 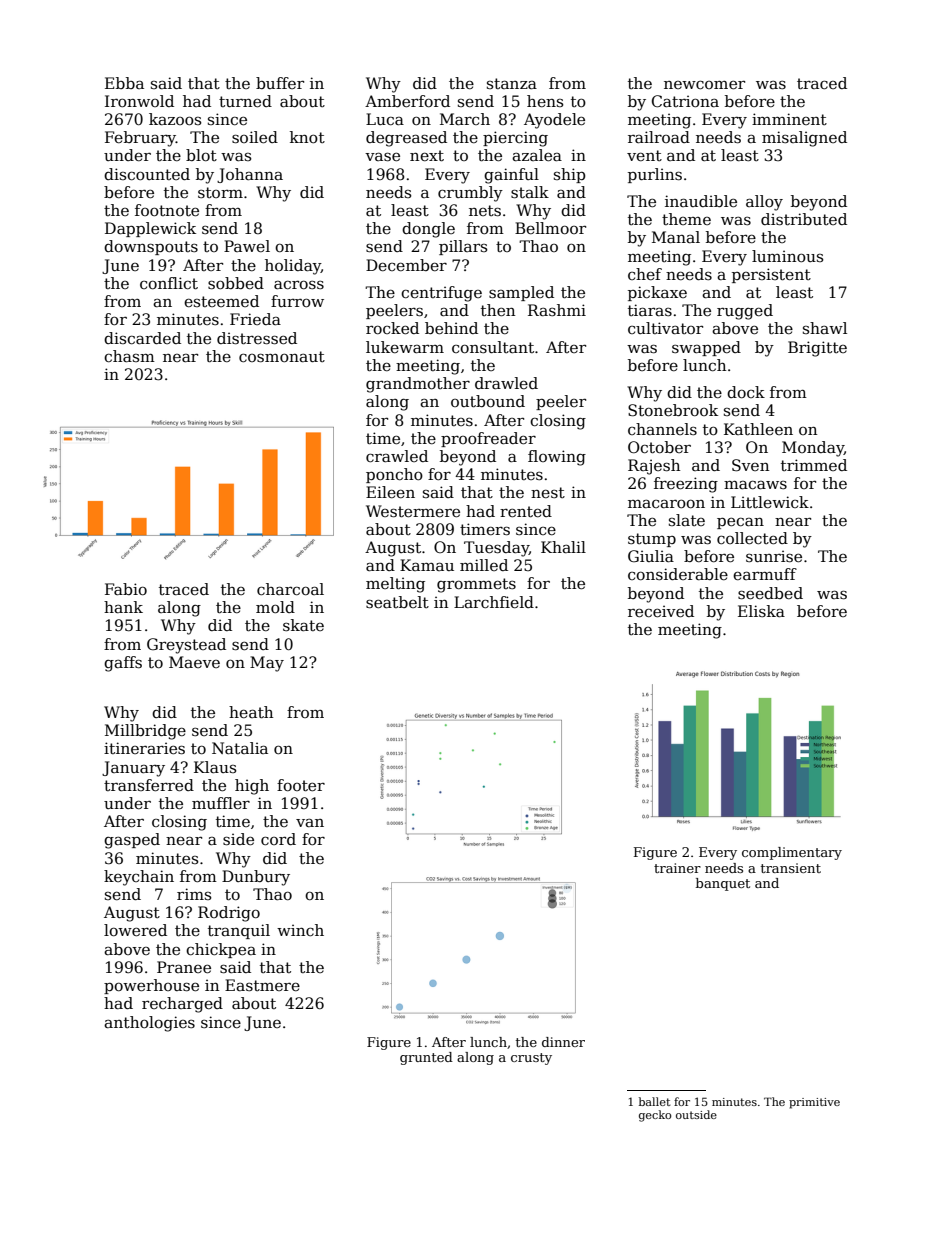 I want to click on milled, so click(x=484, y=565).
